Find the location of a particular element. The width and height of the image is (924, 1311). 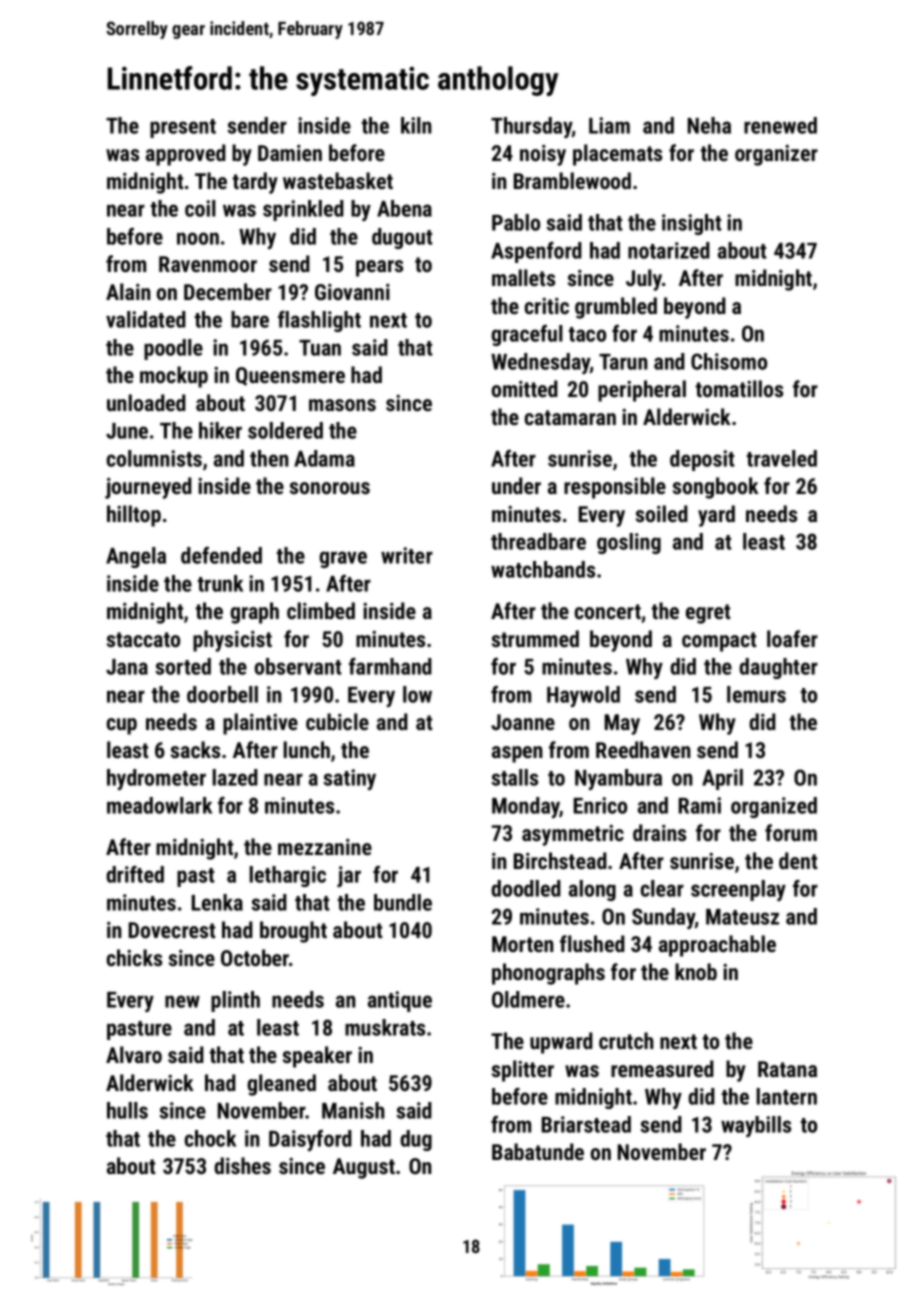

Reedhaven is located at coordinates (643, 749).
